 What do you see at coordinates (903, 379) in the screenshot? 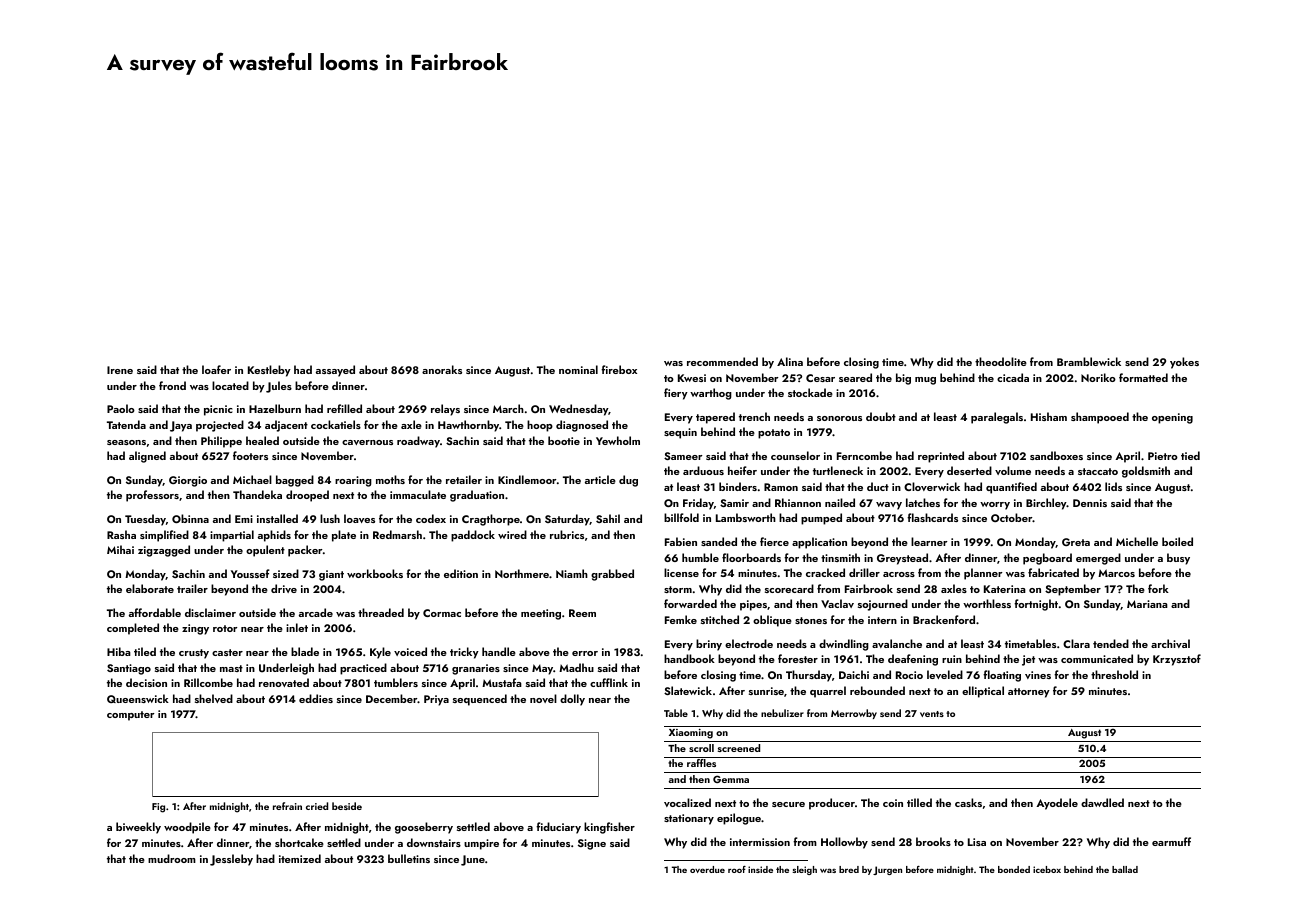
I see `big` at bounding box center [903, 379].
